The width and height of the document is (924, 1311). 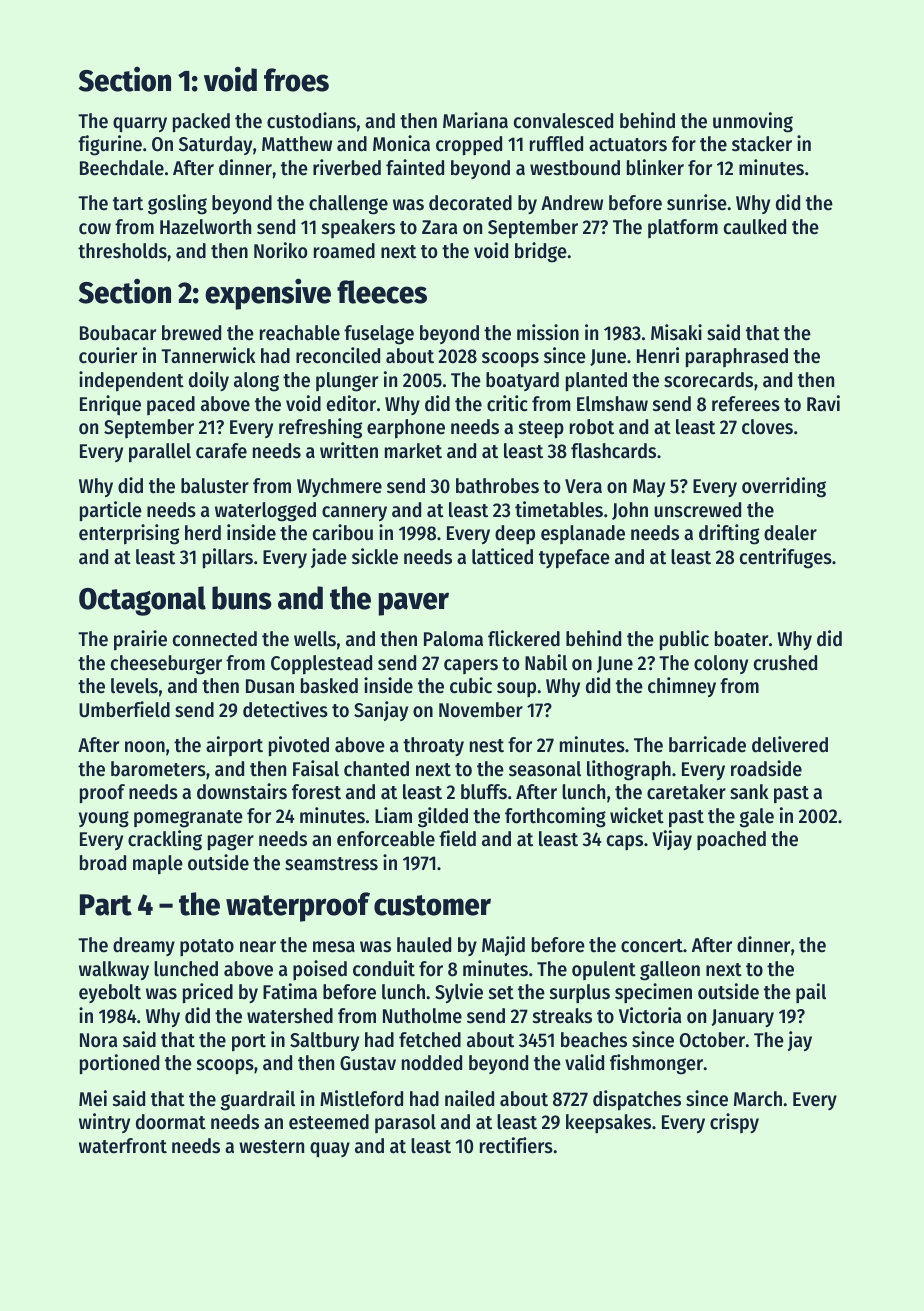 I want to click on stacker, so click(x=762, y=144).
